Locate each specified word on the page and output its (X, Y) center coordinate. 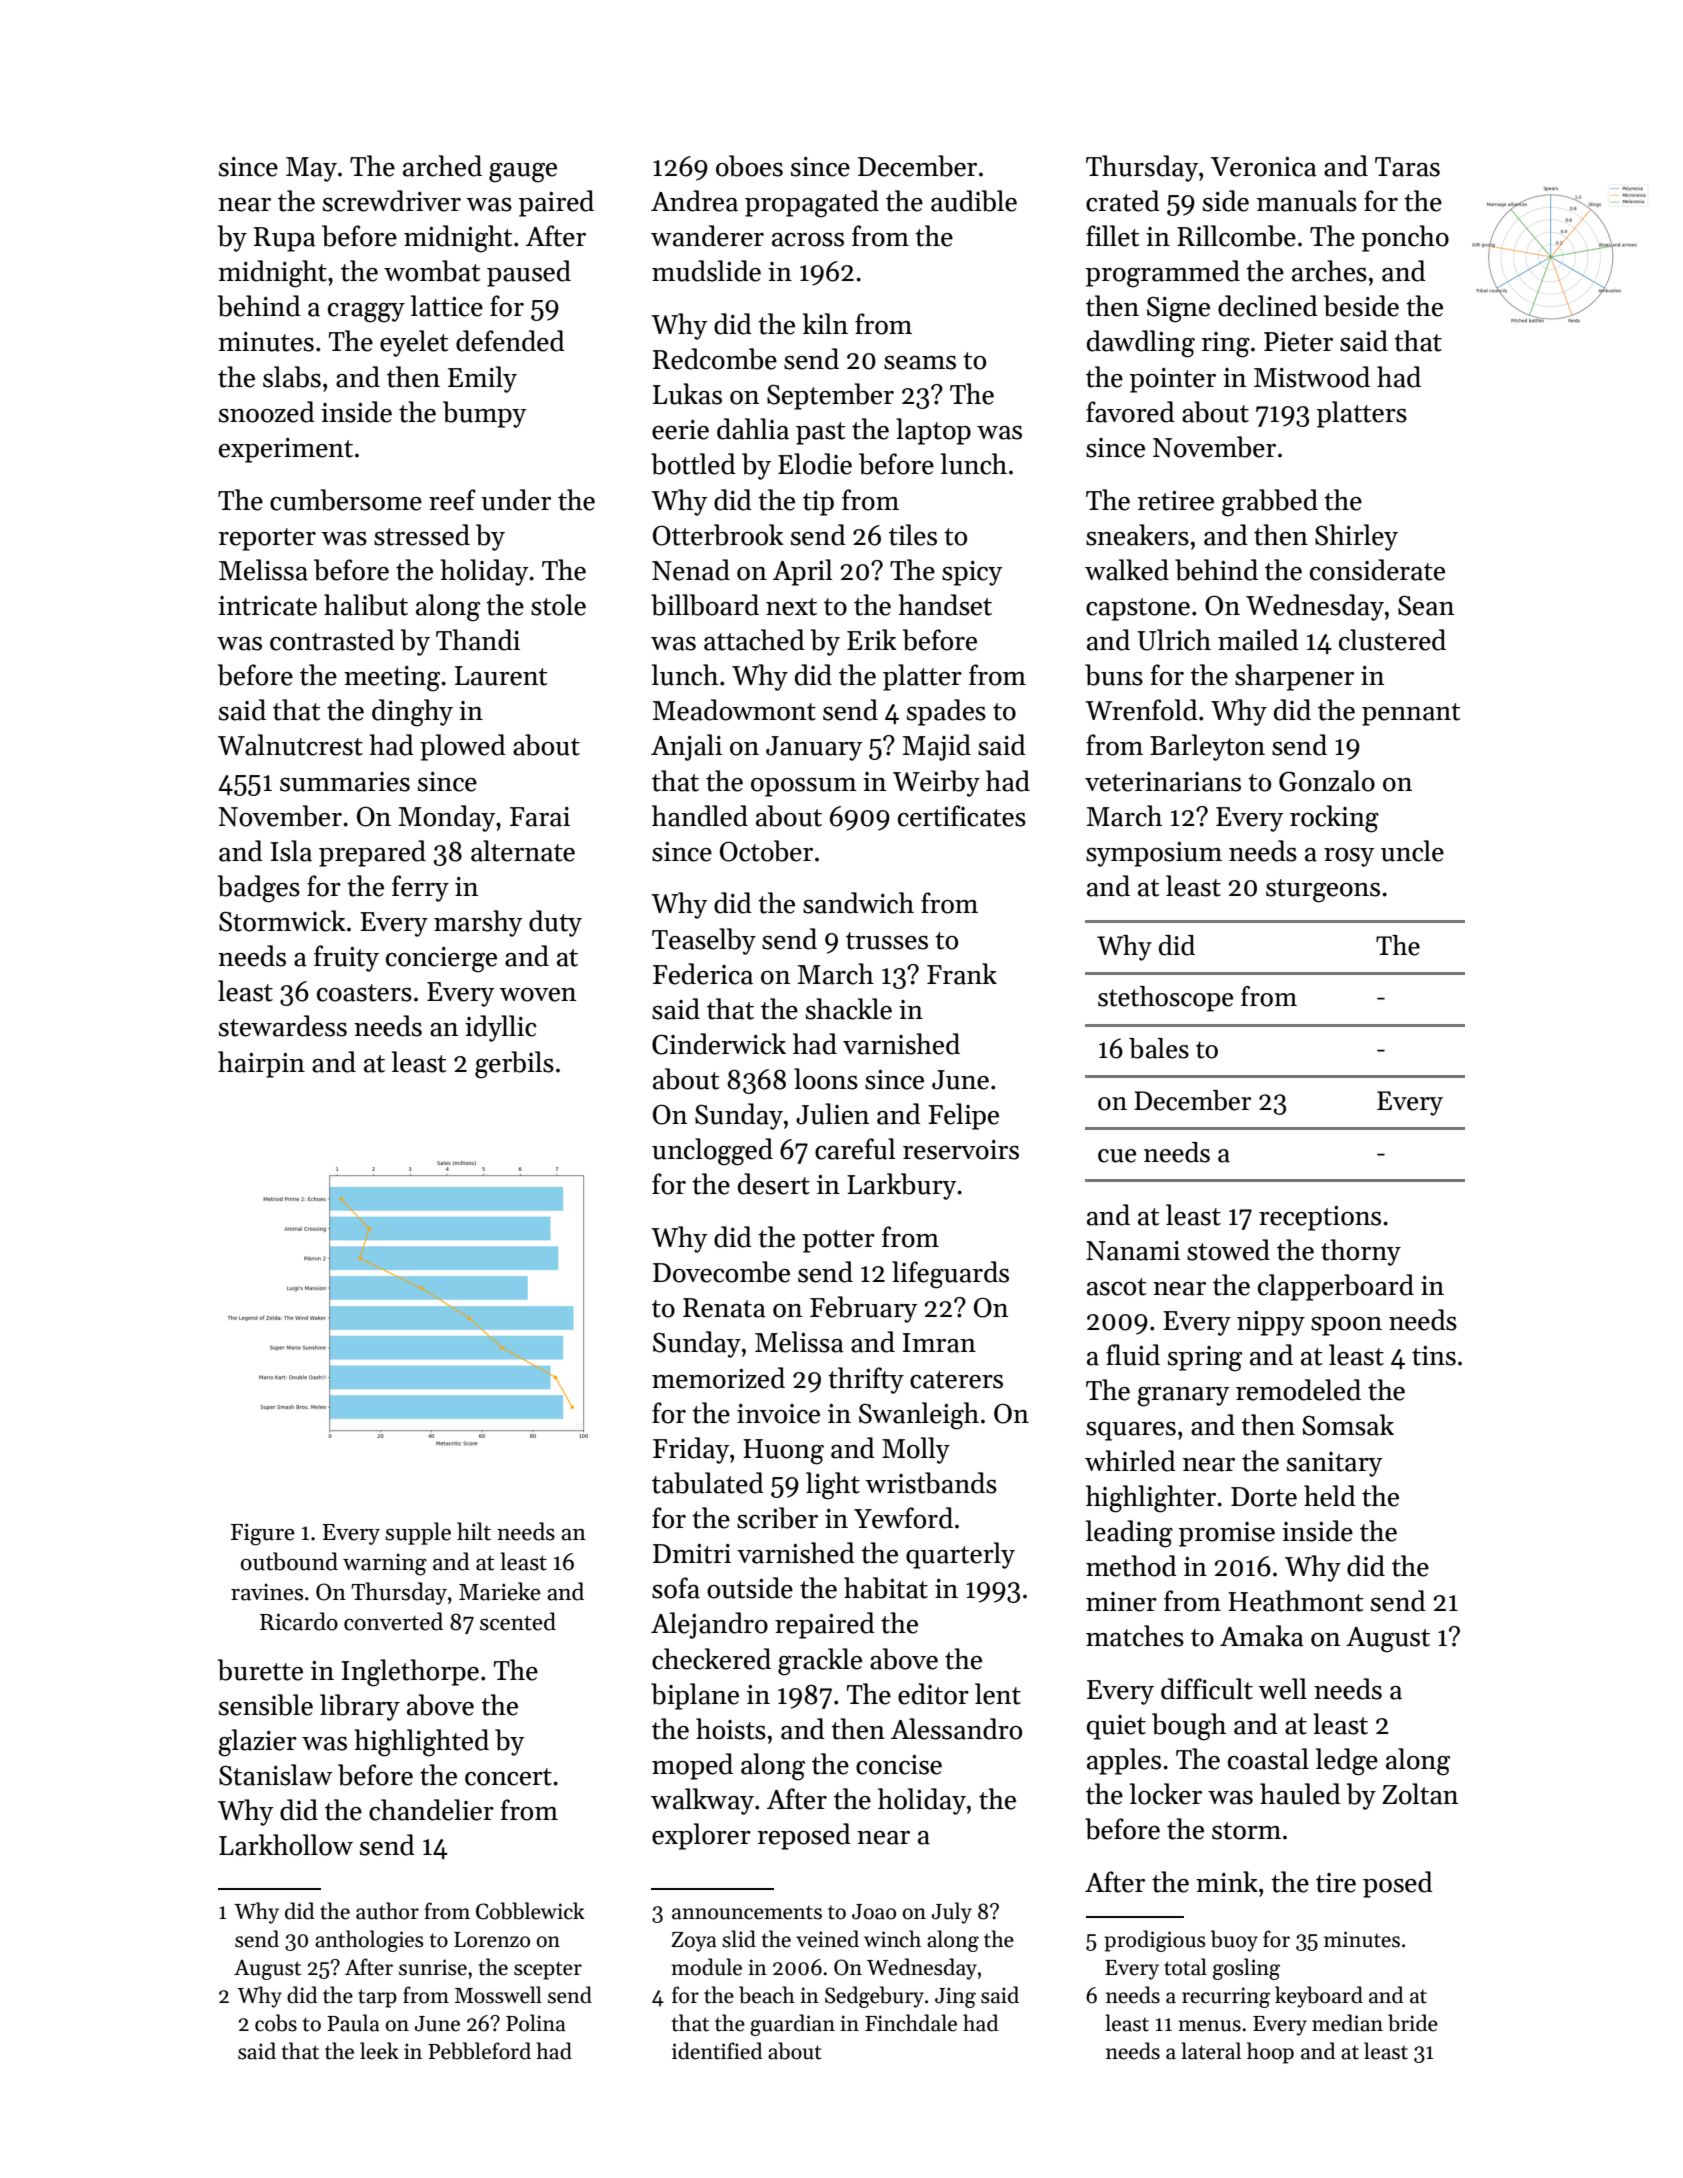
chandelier (431, 1810)
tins (1434, 1356)
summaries (345, 782)
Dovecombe (721, 1272)
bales (1159, 1048)
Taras (1407, 167)
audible (974, 201)
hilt (474, 1531)
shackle (849, 1009)
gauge (523, 173)
